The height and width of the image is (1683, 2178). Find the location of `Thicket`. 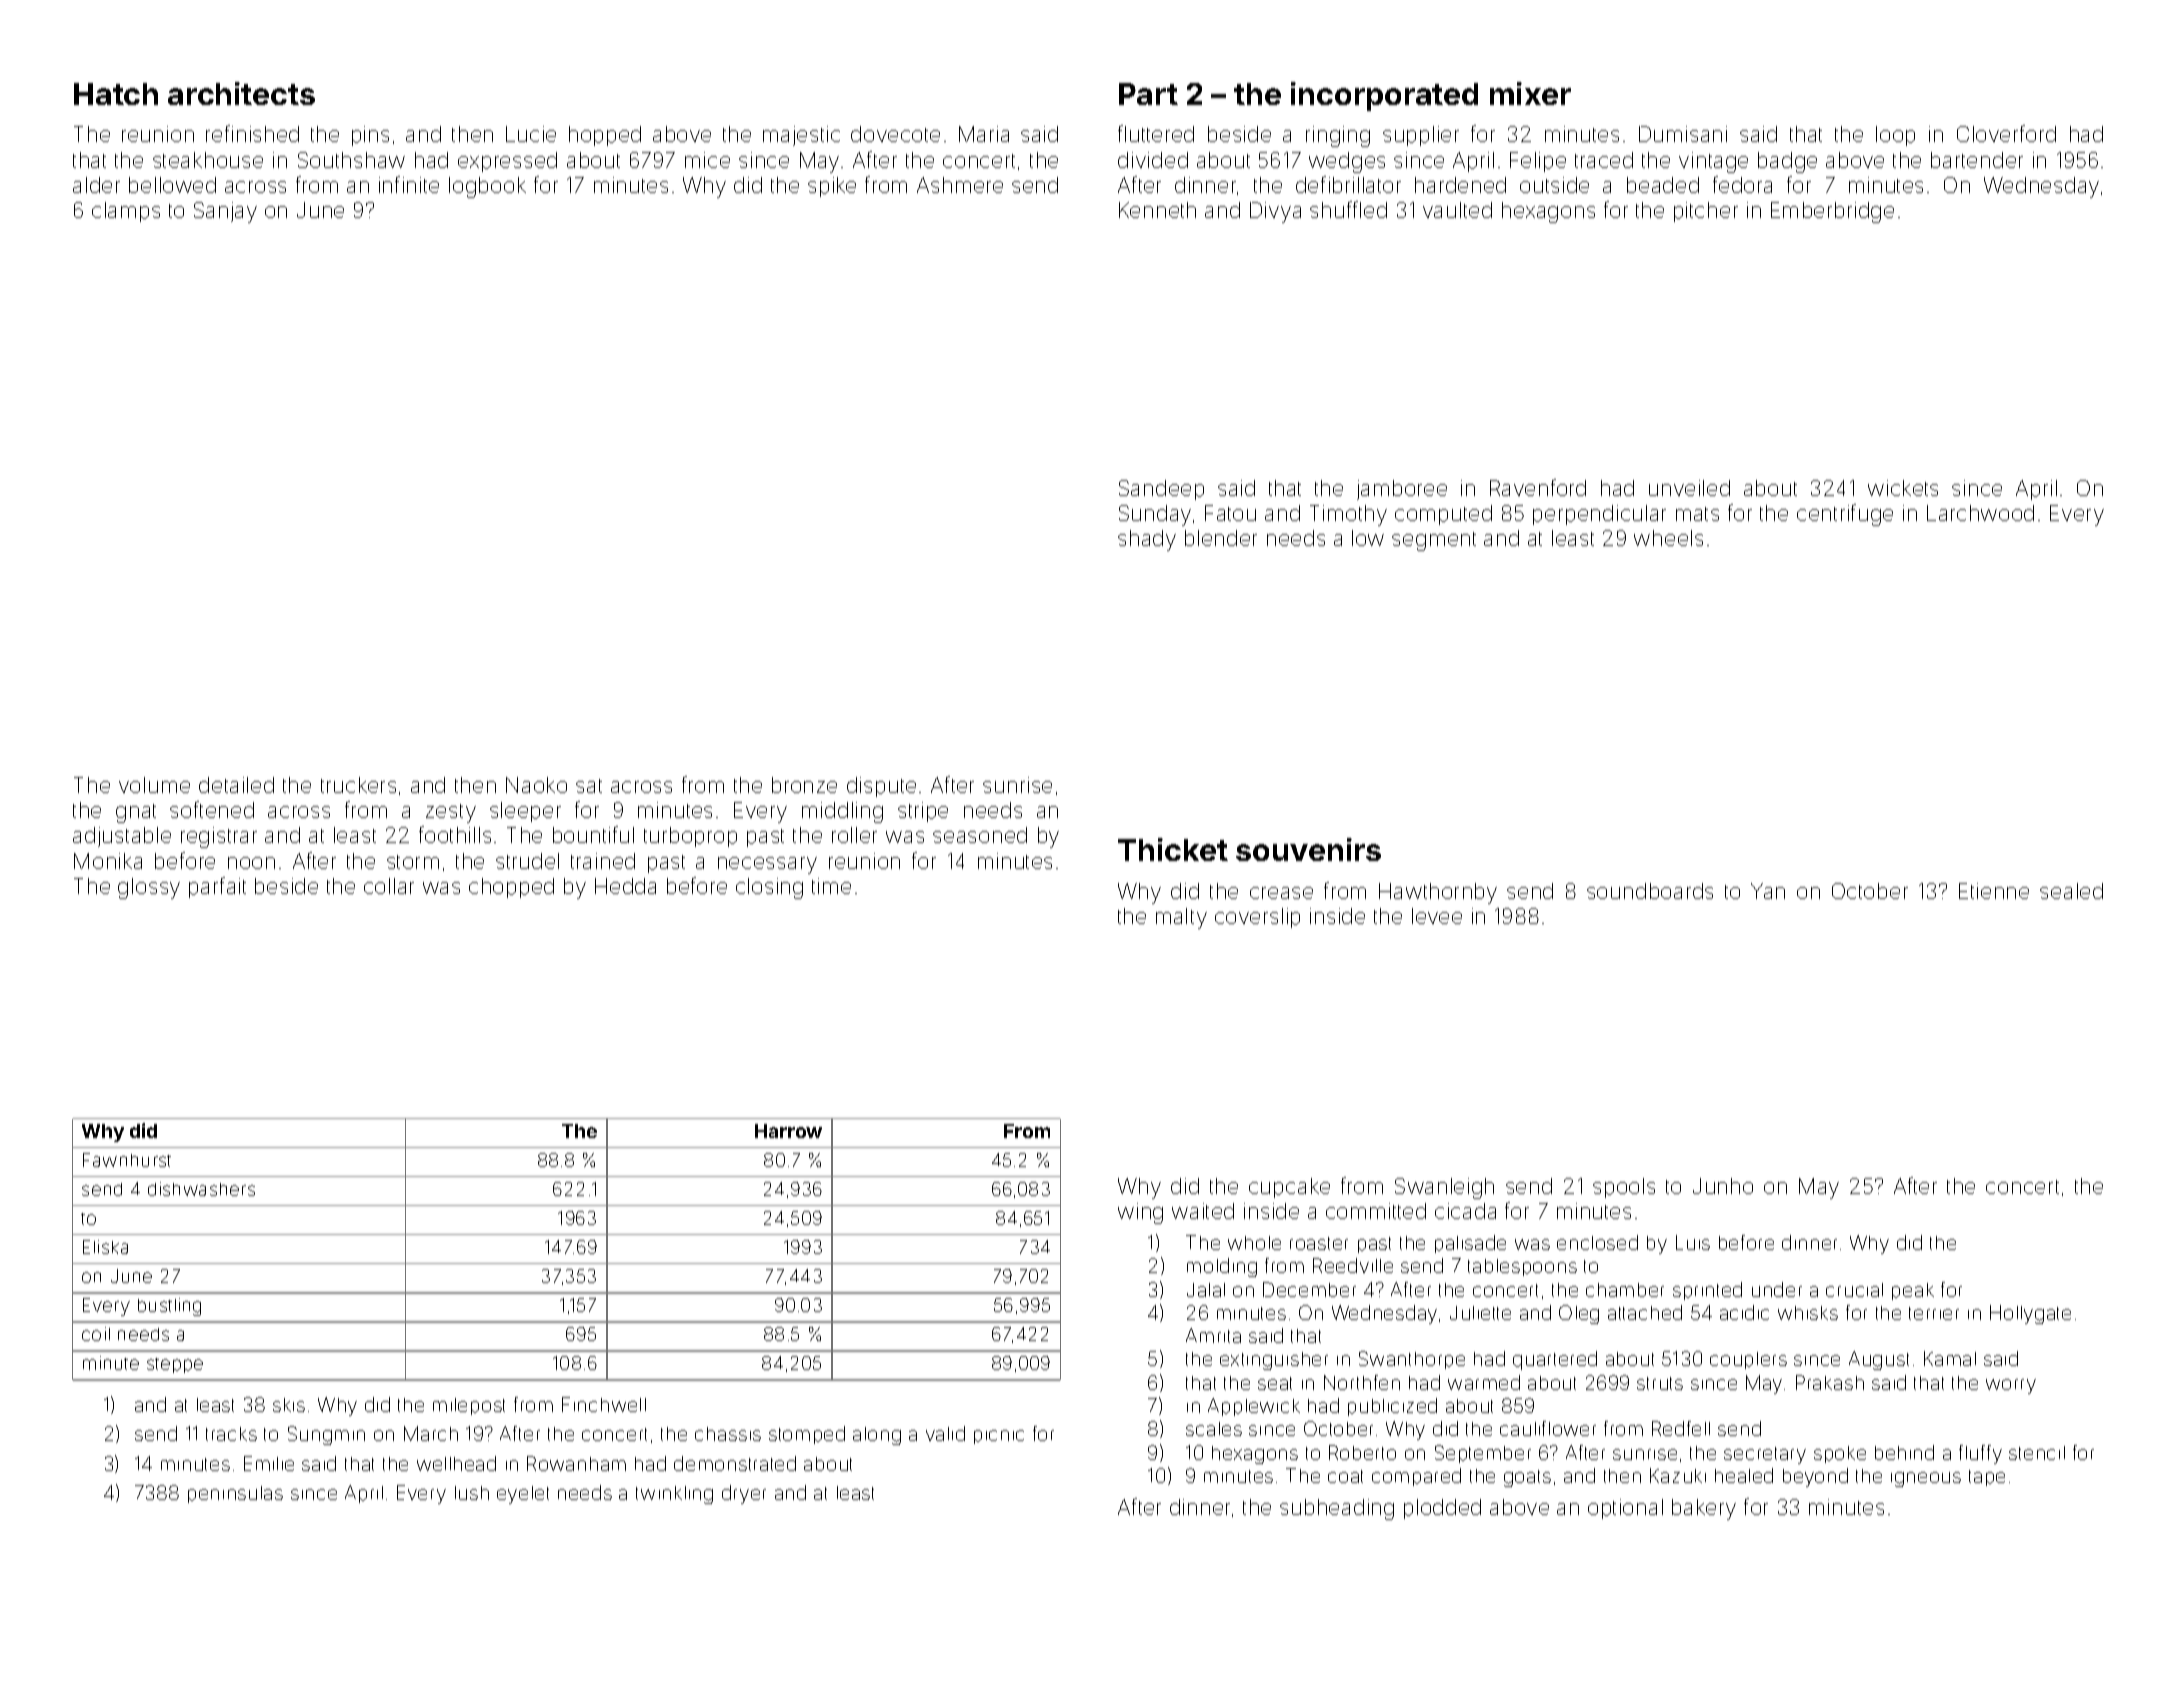

Thicket is located at coordinates (1173, 849).
